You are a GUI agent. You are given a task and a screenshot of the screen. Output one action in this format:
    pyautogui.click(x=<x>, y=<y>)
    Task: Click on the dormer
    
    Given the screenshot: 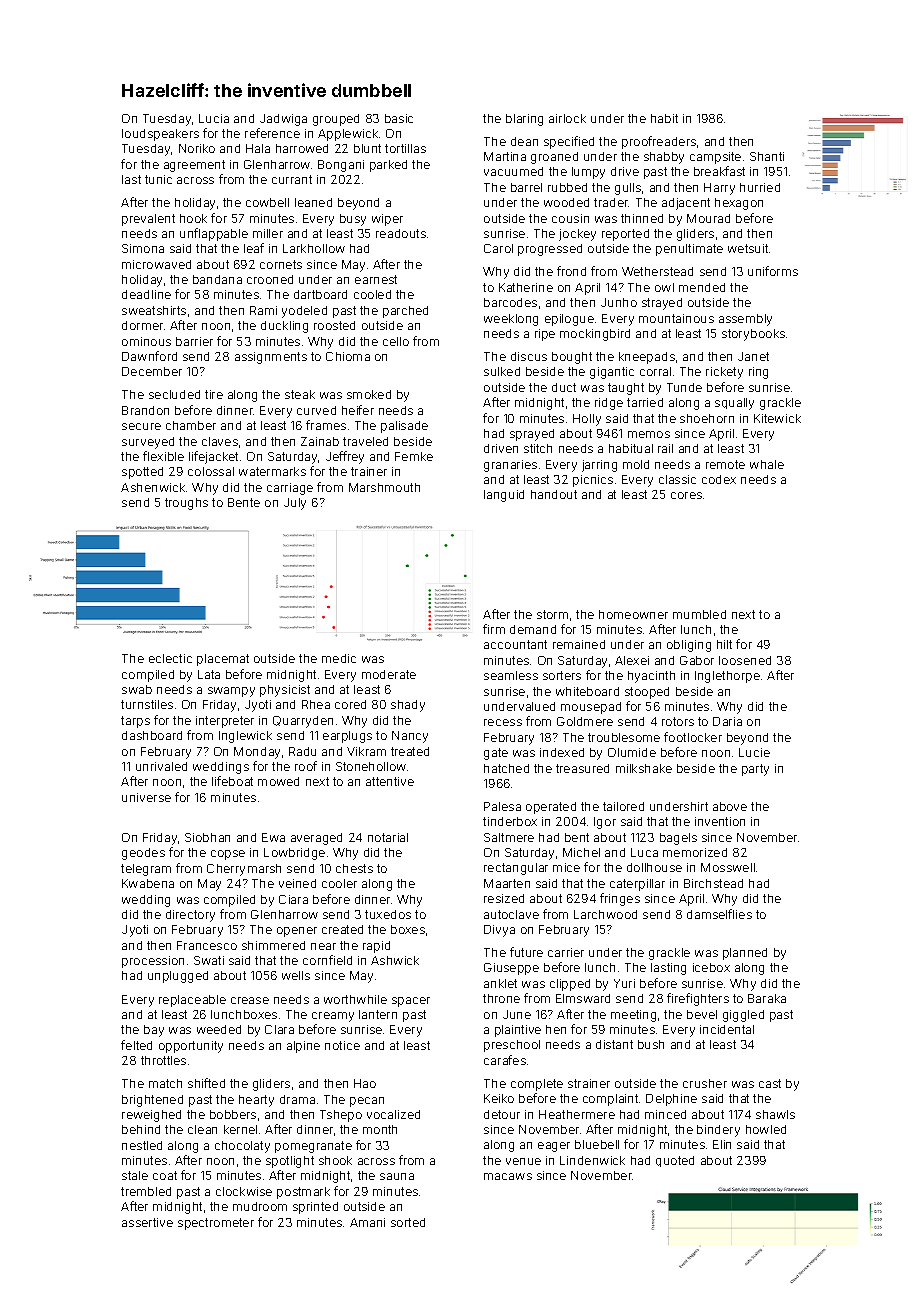 What is the action you would take?
    pyautogui.click(x=142, y=325)
